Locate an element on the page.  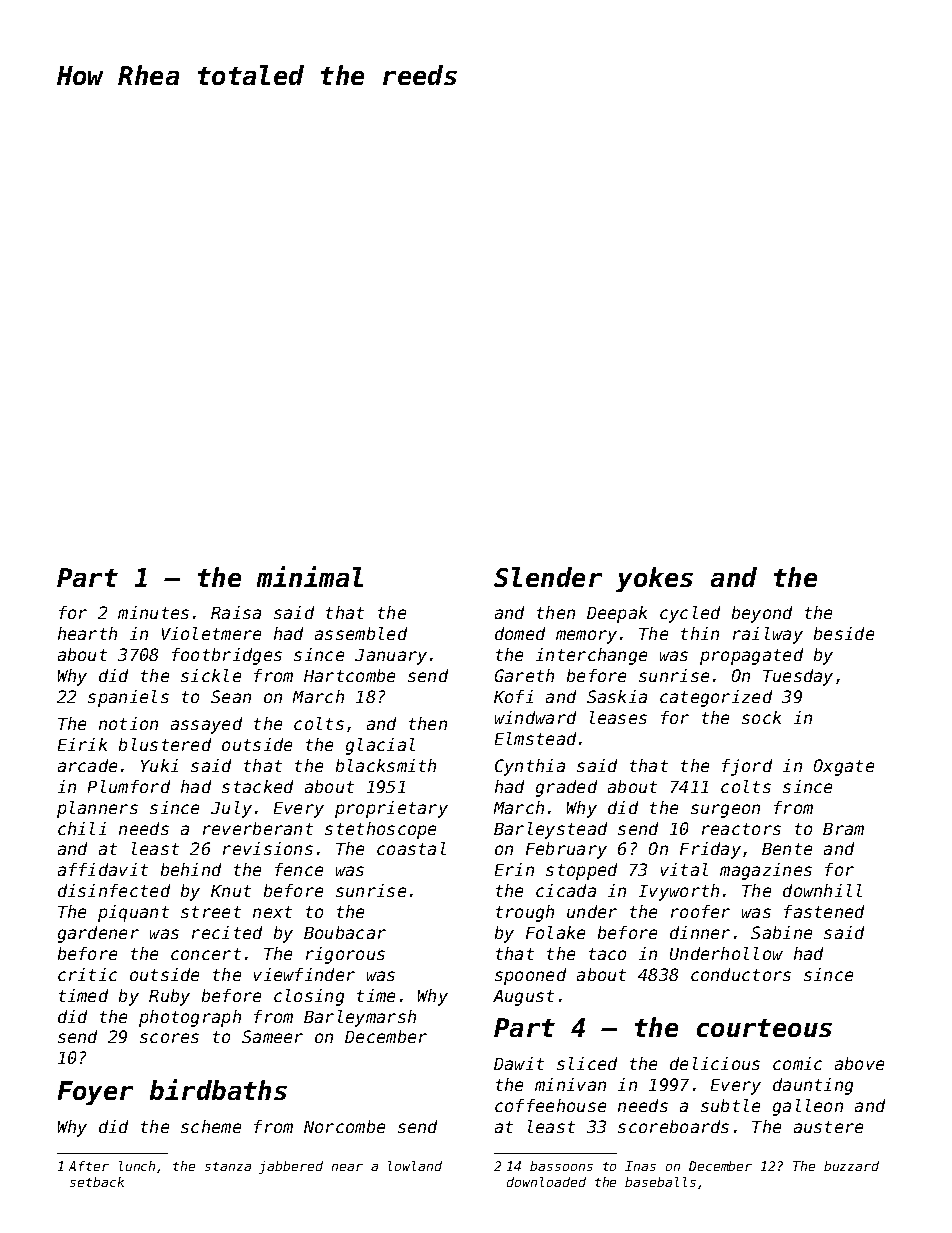
minimal is located at coordinates (310, 576).
